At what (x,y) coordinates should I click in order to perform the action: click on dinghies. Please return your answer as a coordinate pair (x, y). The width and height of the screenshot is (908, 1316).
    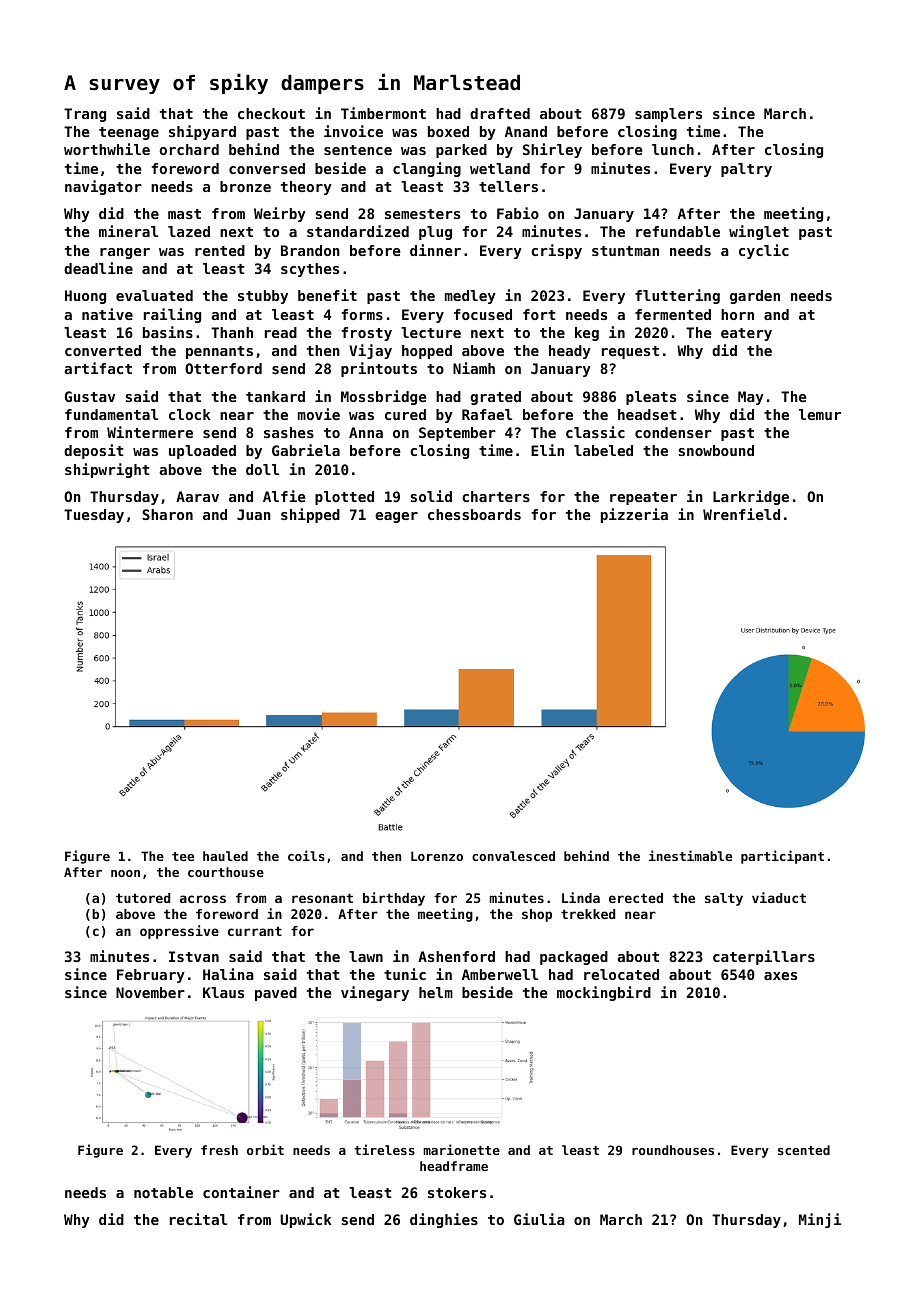
    Looking at the image, I should click on (444, 1220).
